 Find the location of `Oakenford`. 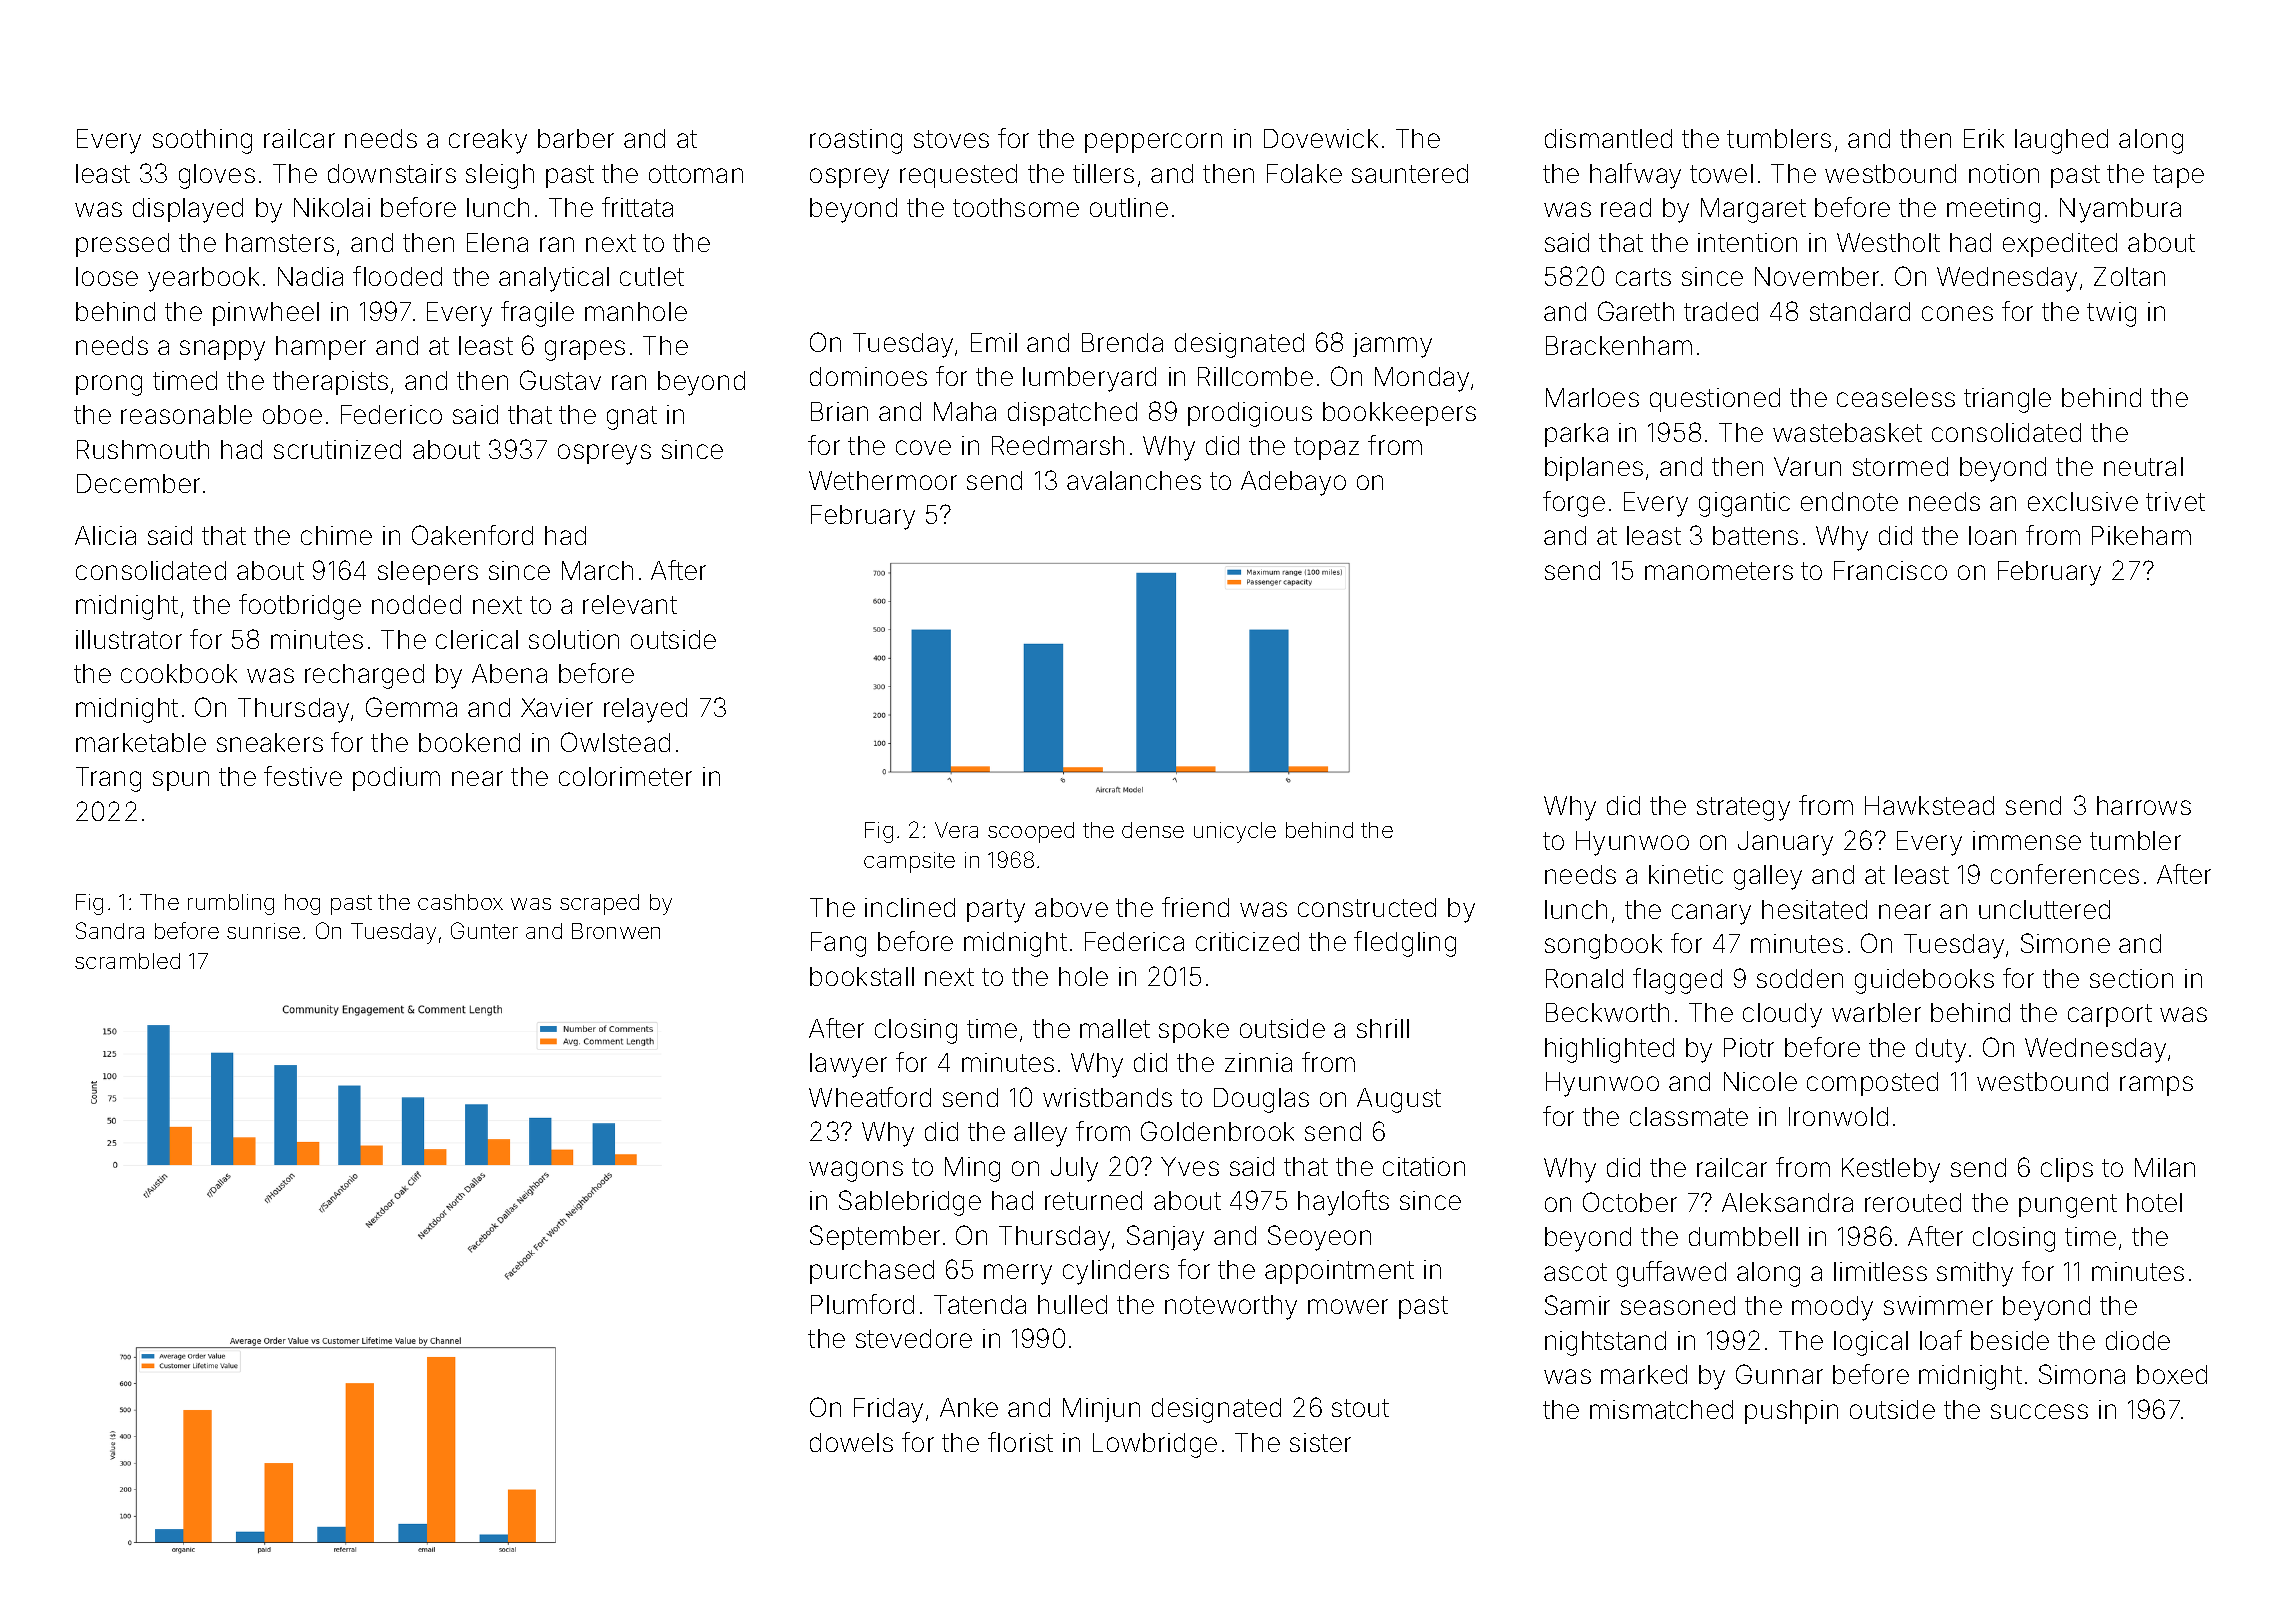

Oakenford is located at coordinates (472, 535).
